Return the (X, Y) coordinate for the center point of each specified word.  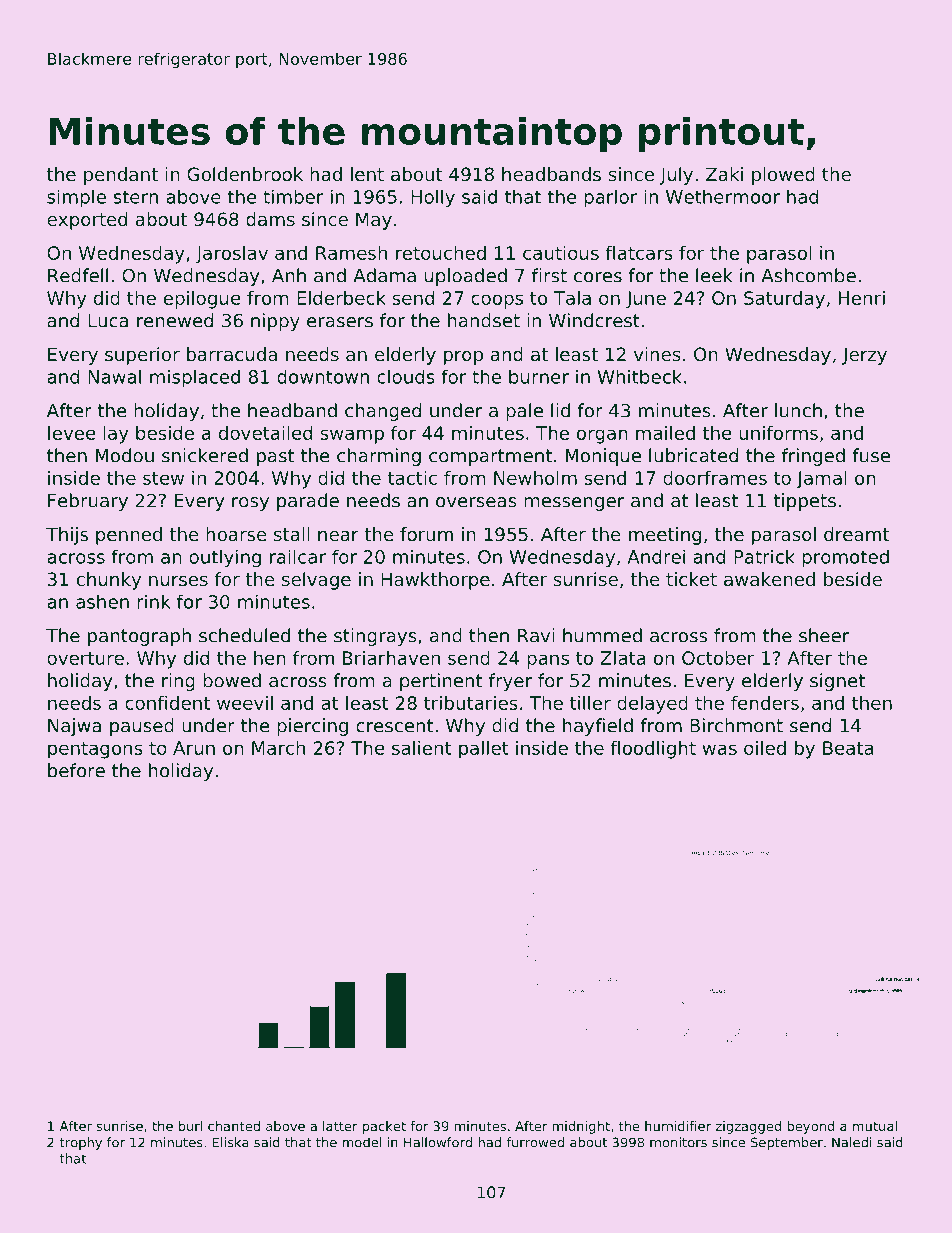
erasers (340, 322)
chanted (234, 1126)
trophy (81, 1143)
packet (384, 1127)
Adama (384, 275)
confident (167, 703)
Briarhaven (391, 658)
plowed (783, 176)
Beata (848, 748)
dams (270, 219)
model (361, 1142)
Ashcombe (808, 275)
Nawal (114, 376)
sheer (824, 635)
